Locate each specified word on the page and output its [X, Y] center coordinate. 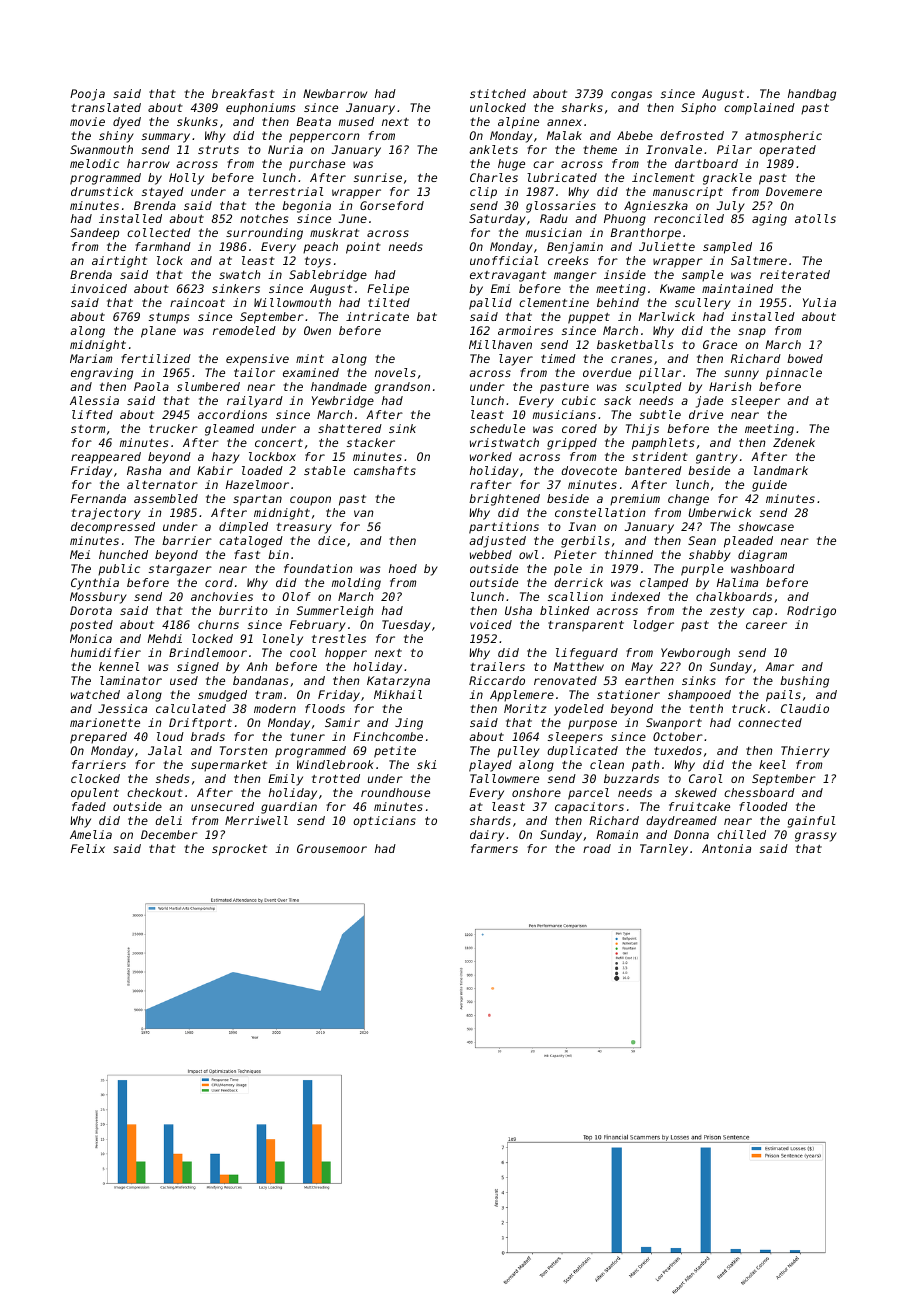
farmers [494, 848]
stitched [498, 93]
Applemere [522, 696]
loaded [262, 470]
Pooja [87, 95]
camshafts [385, 470]
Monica [91, 638]
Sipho [698, 109]
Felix [88, 848]
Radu [554, 218]
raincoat [197, 302]
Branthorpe [645, 234]
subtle [660, 414]
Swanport [674, 724]
